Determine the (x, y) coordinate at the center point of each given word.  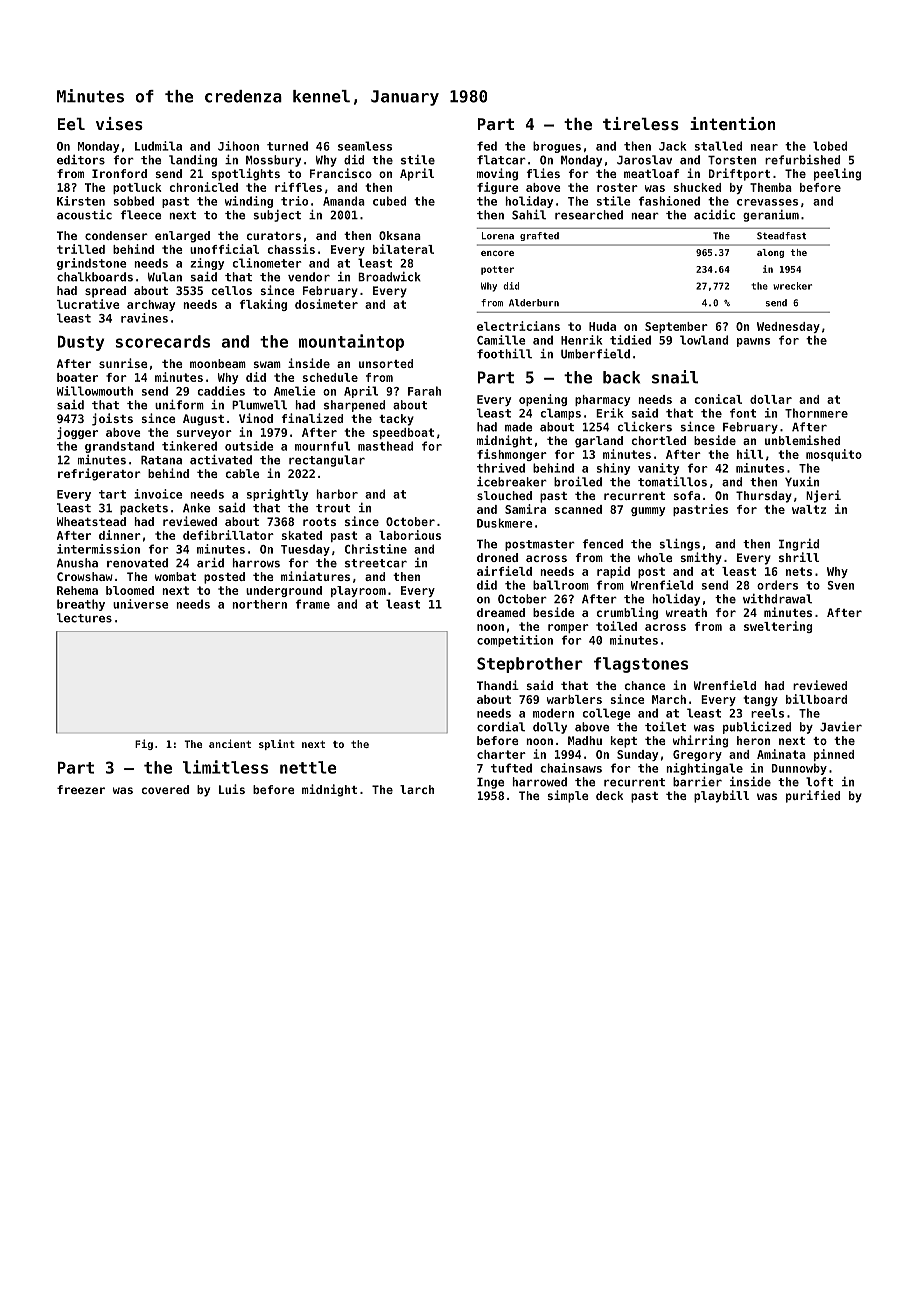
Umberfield (595, 354)
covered (165, 789)
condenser (116, 235)
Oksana (400, 235)
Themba (771, 187)
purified (813, 796)
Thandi (498, 685)
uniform (179, 405)
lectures (84, 618)
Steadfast (781, 236)
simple (568, 796)
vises (119, 123)
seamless (365, 146)
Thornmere (816, 413)
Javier (841, 727)
